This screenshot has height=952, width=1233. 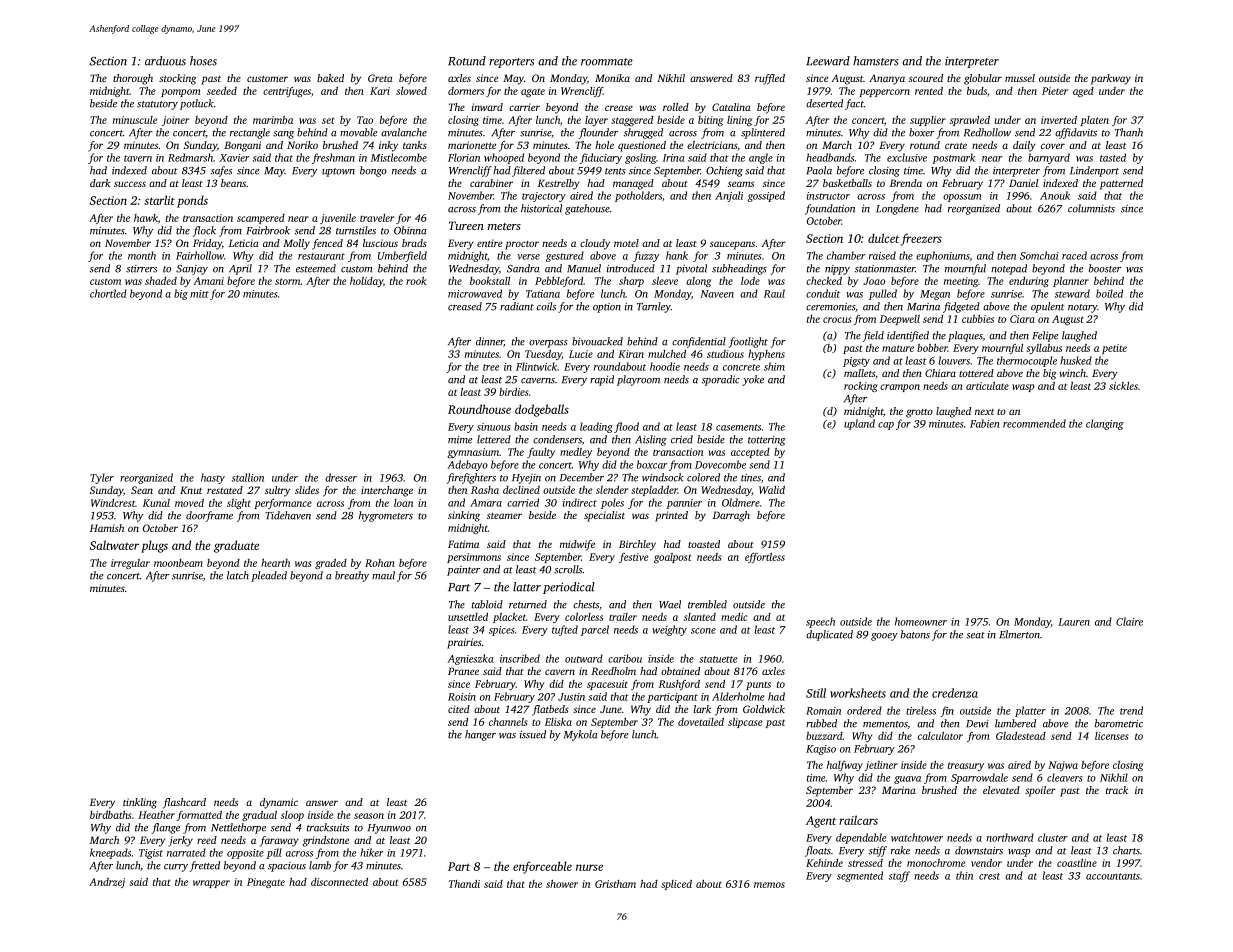 I want to click on parkway, so click(x=1111, y=79).
